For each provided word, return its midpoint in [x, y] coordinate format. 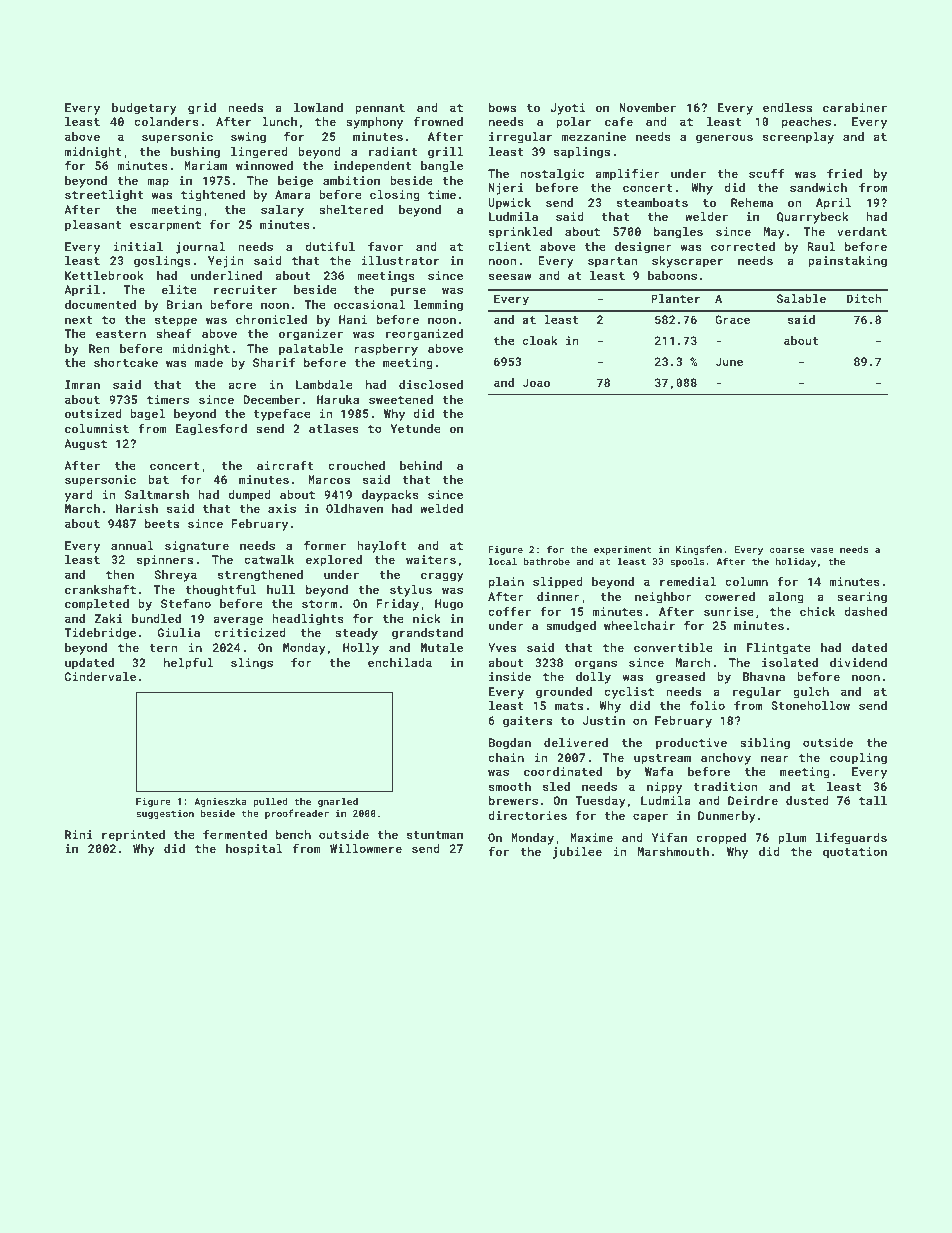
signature [197, 547]
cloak [540, 340]
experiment [623, 550]
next [79, 320]
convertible [673, 647]
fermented [235, 834]
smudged [571, 627]
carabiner [855, 107]
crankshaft [100, 589]
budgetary [144, 109]
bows [502, 107]
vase [822, 550]
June [729, 361]
